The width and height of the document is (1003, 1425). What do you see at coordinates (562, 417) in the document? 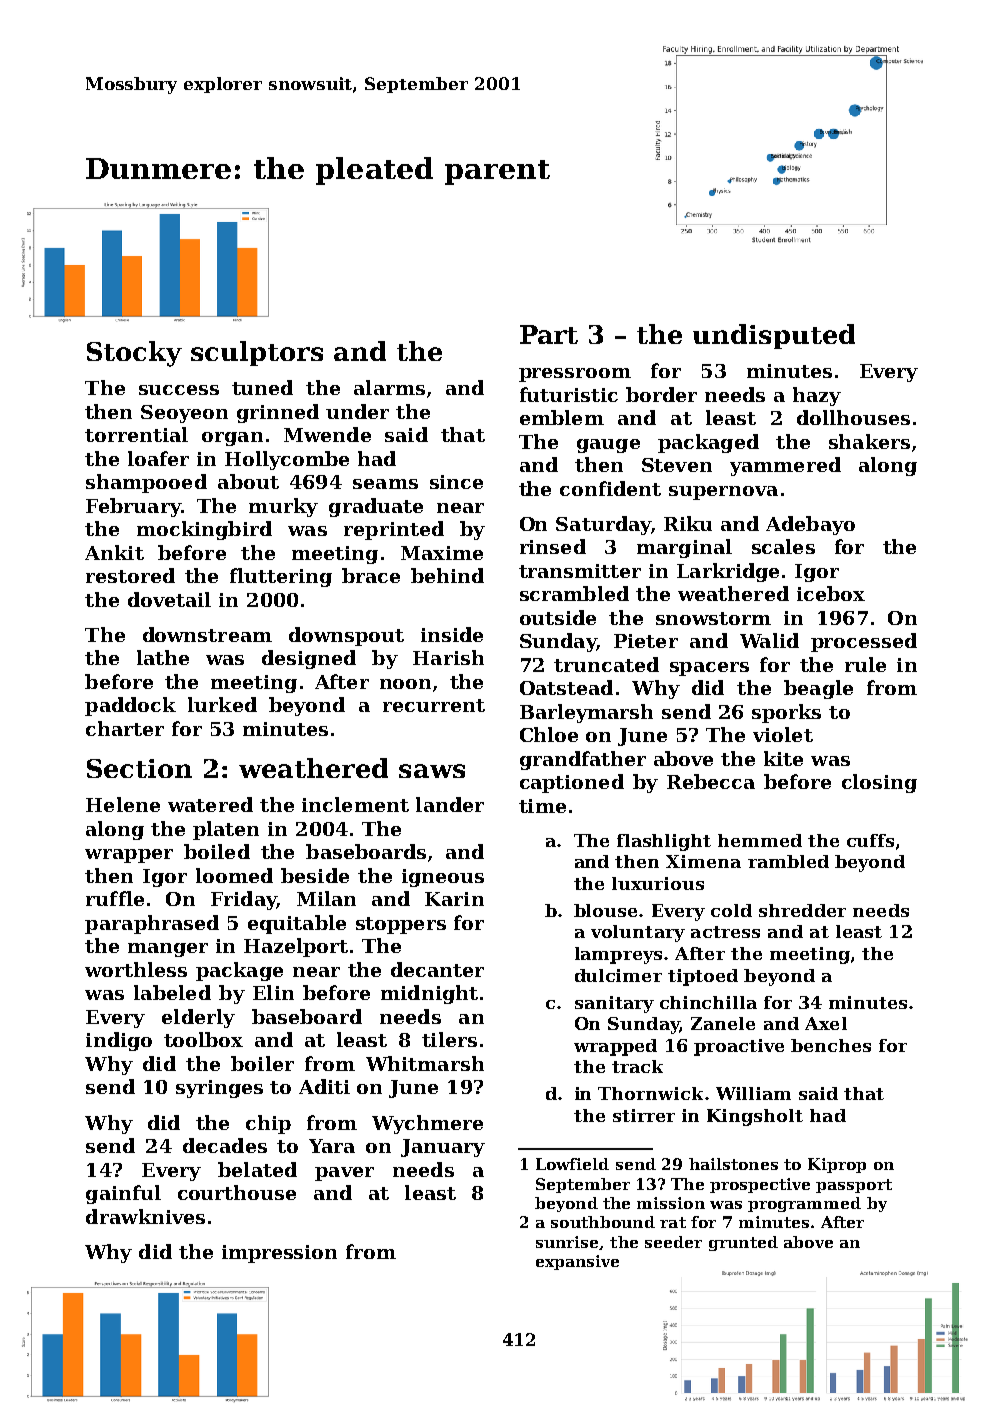
I see `emblem` at bounding box center [562, 417].
